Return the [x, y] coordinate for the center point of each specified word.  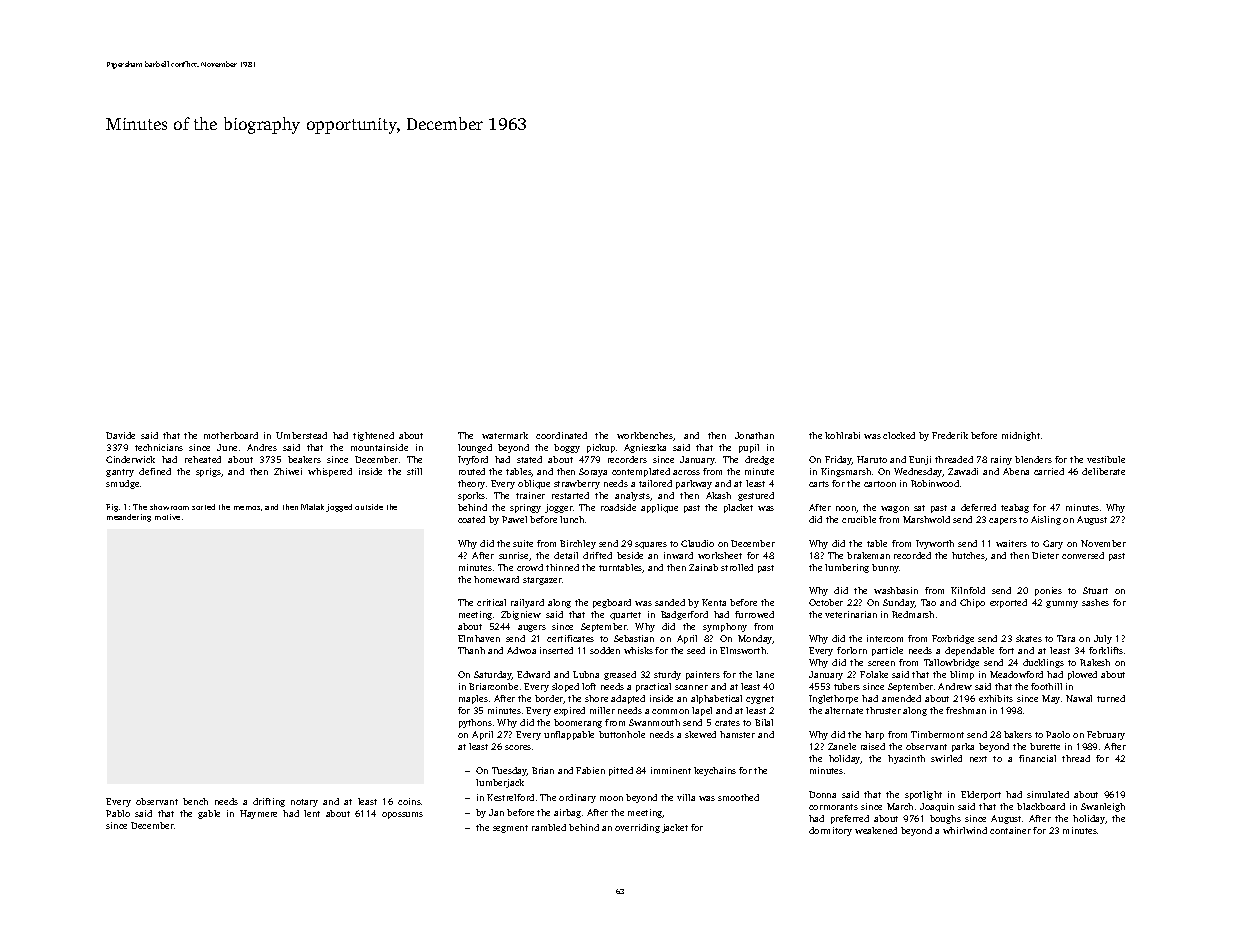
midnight [1021, 436]
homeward [496, 579]
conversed [1083, 555]
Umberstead [301, 435]
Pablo [118, 813]
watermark [505, 435]
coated [471, 519]
